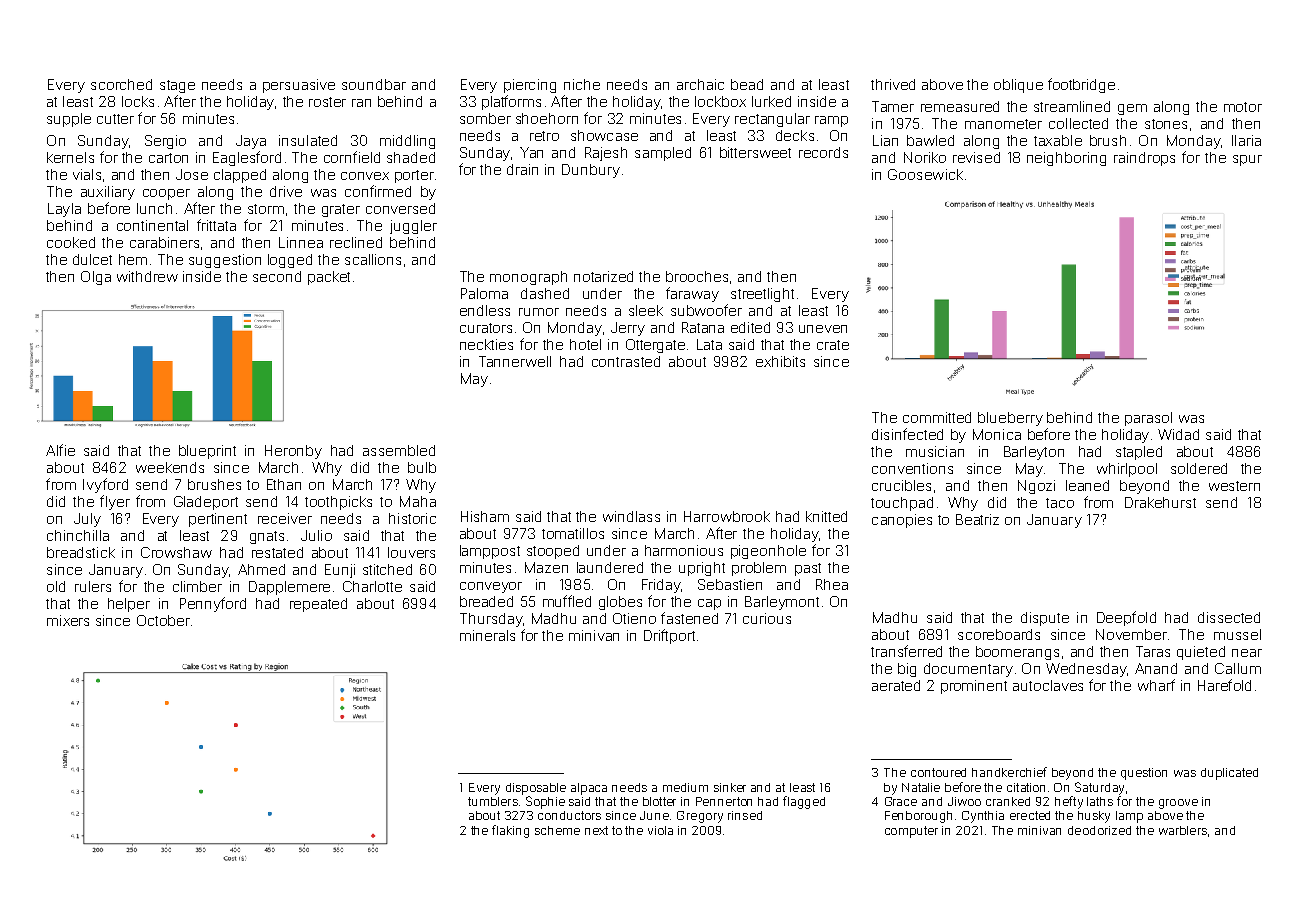  I want to click on bead, so click(747, 84).
